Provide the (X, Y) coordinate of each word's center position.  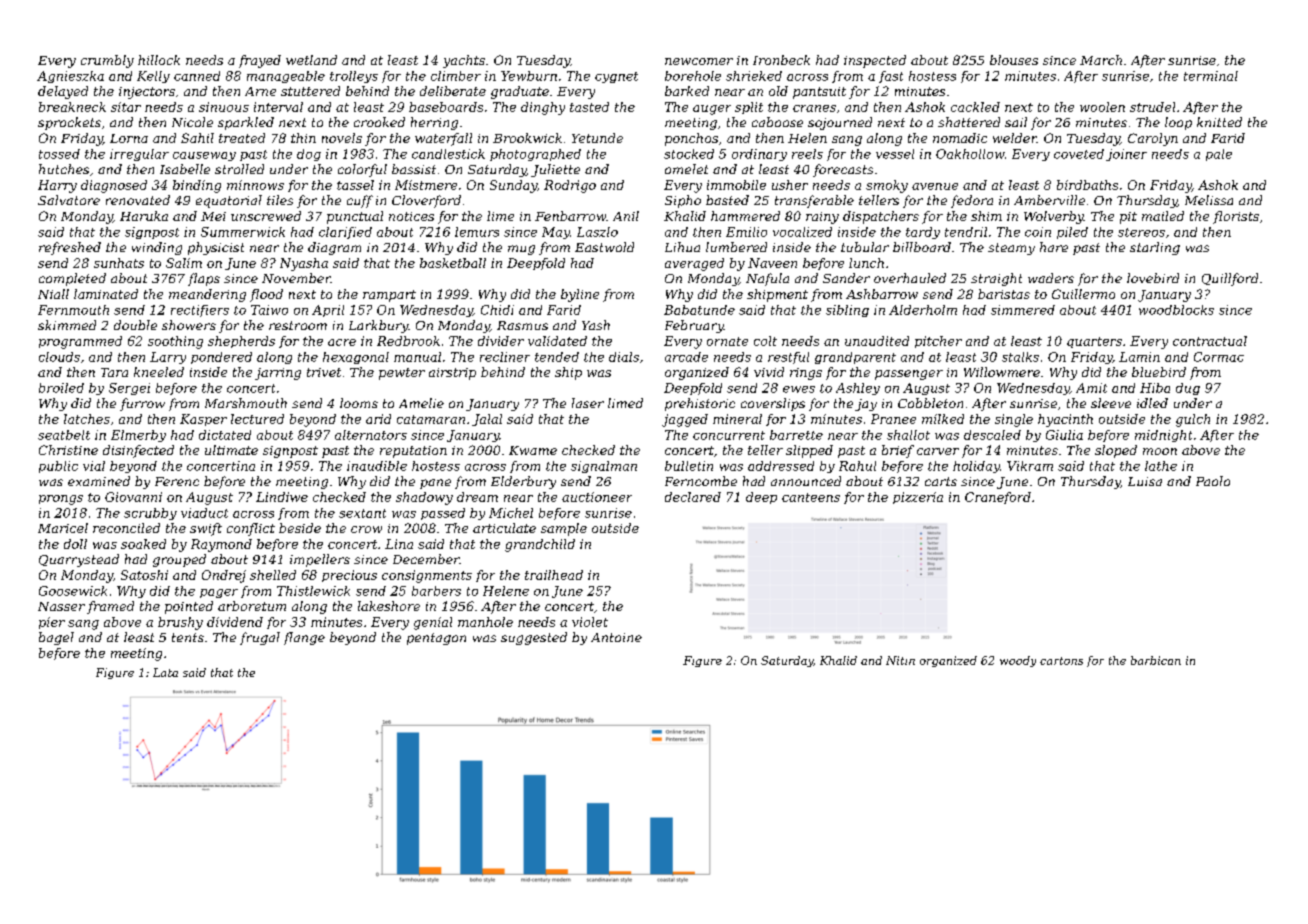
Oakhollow (970, 154)
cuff (360, 201)
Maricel (63, 528)
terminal (1211, 76)
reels (807, 154)
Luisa (1145, 481)
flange (304, 638)
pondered (221, 358)
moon (1160, 451)
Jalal (487, 420)
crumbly (107, 61)
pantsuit (819, 93)
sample (564, 529)
